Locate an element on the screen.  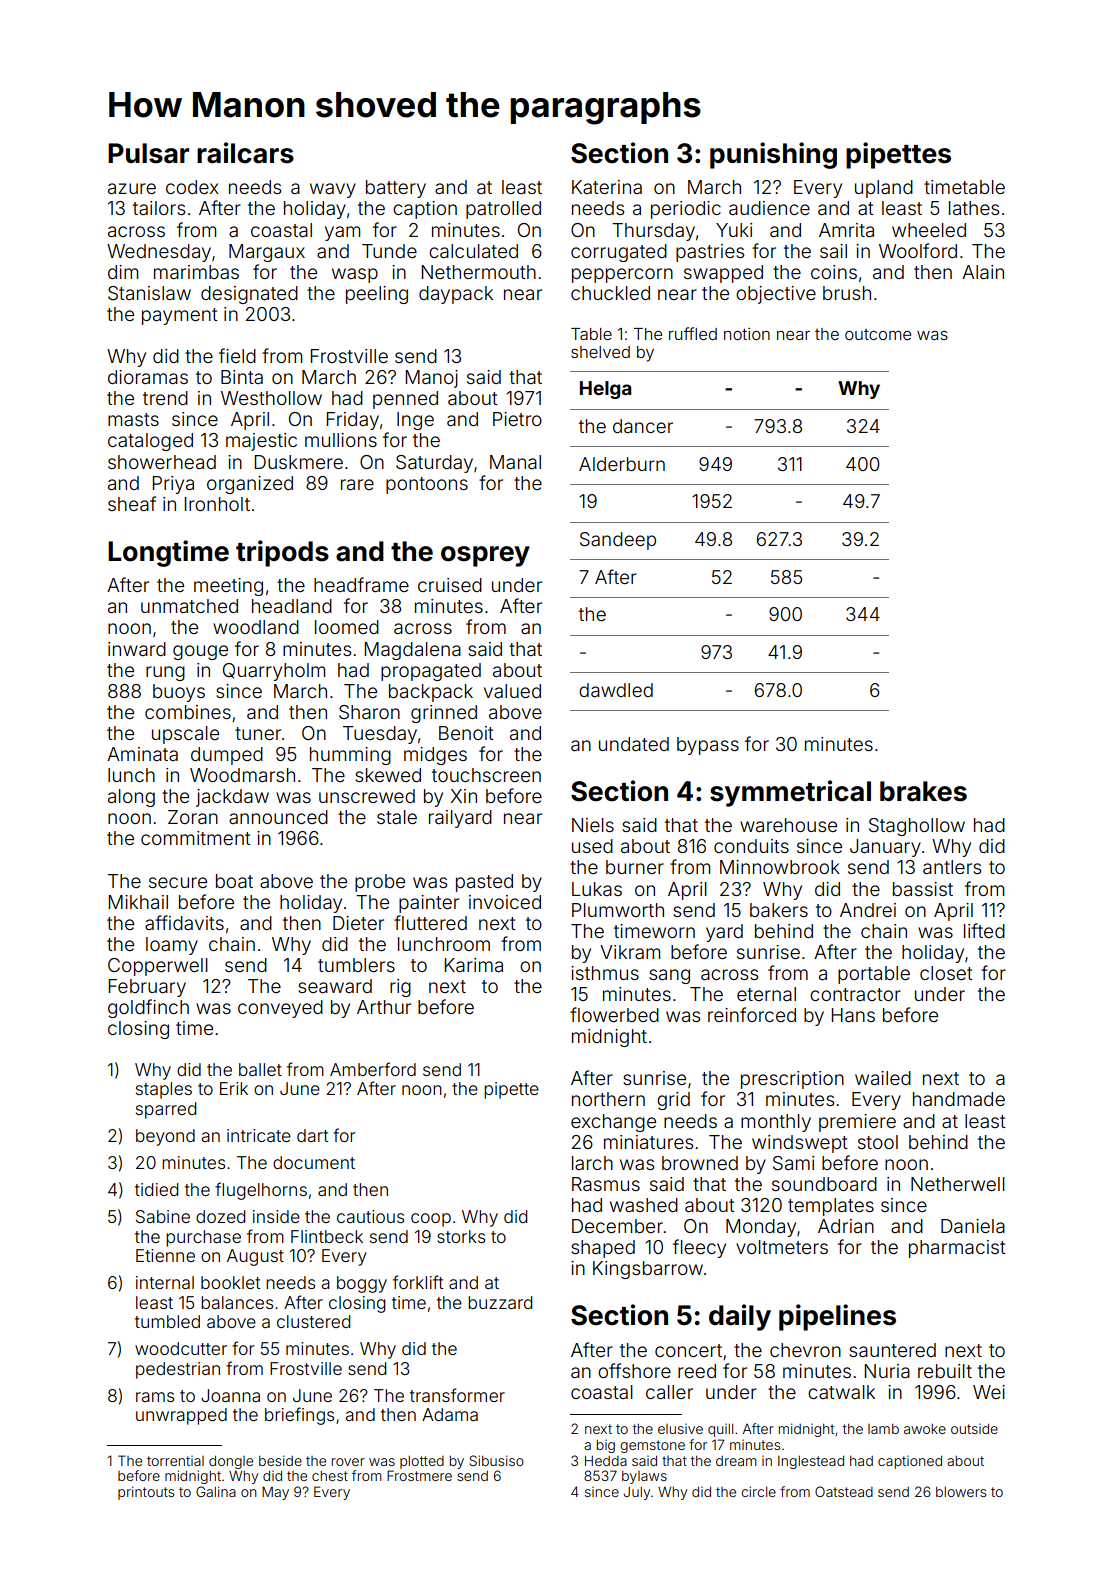
northern is located at coordinates (608, 1099).
